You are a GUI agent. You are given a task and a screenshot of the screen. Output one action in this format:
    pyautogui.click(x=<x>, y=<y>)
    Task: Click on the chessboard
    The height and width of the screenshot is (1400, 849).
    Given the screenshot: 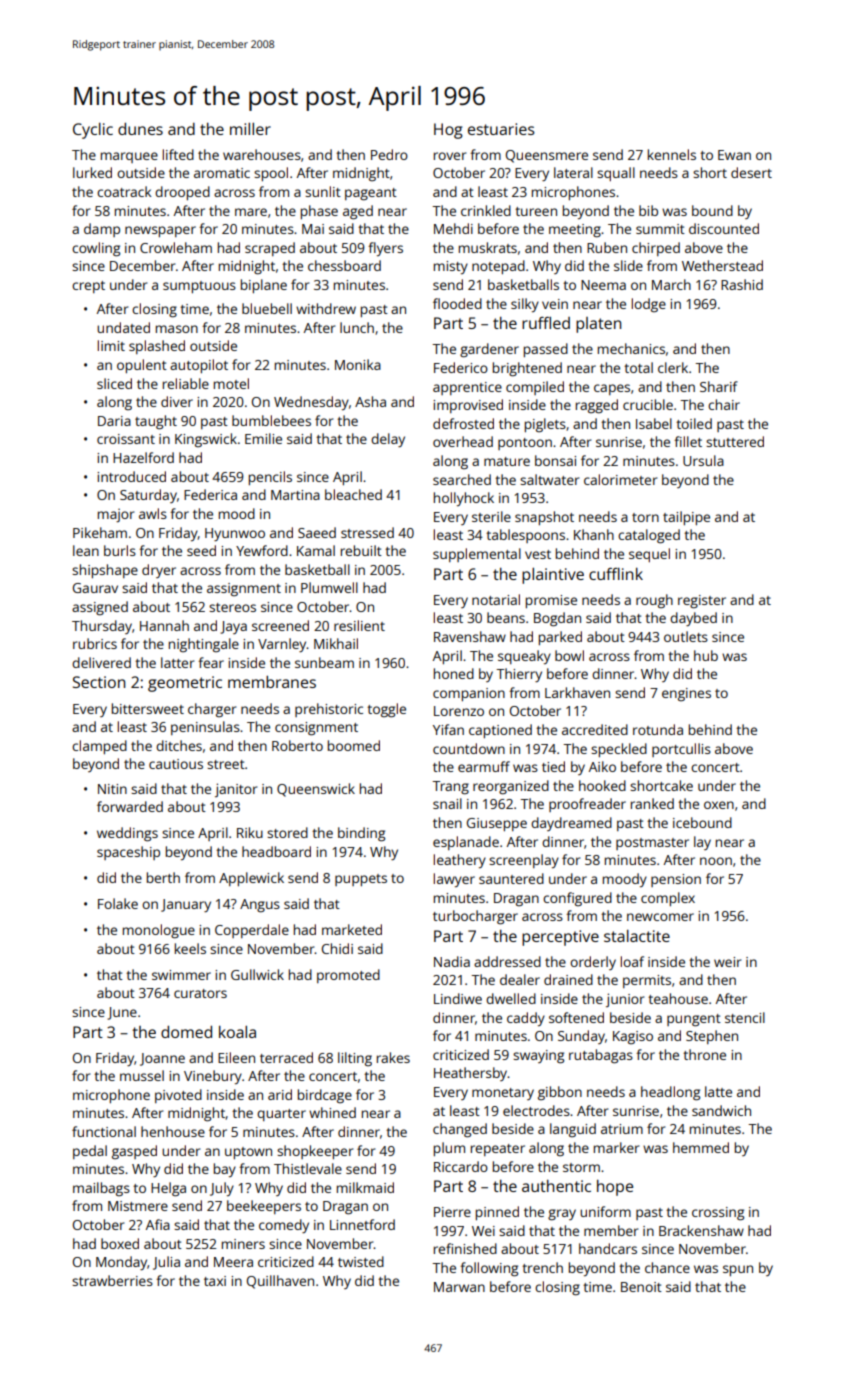 What is the action you would take?
    pyautogui.click(x=344, y=265)
